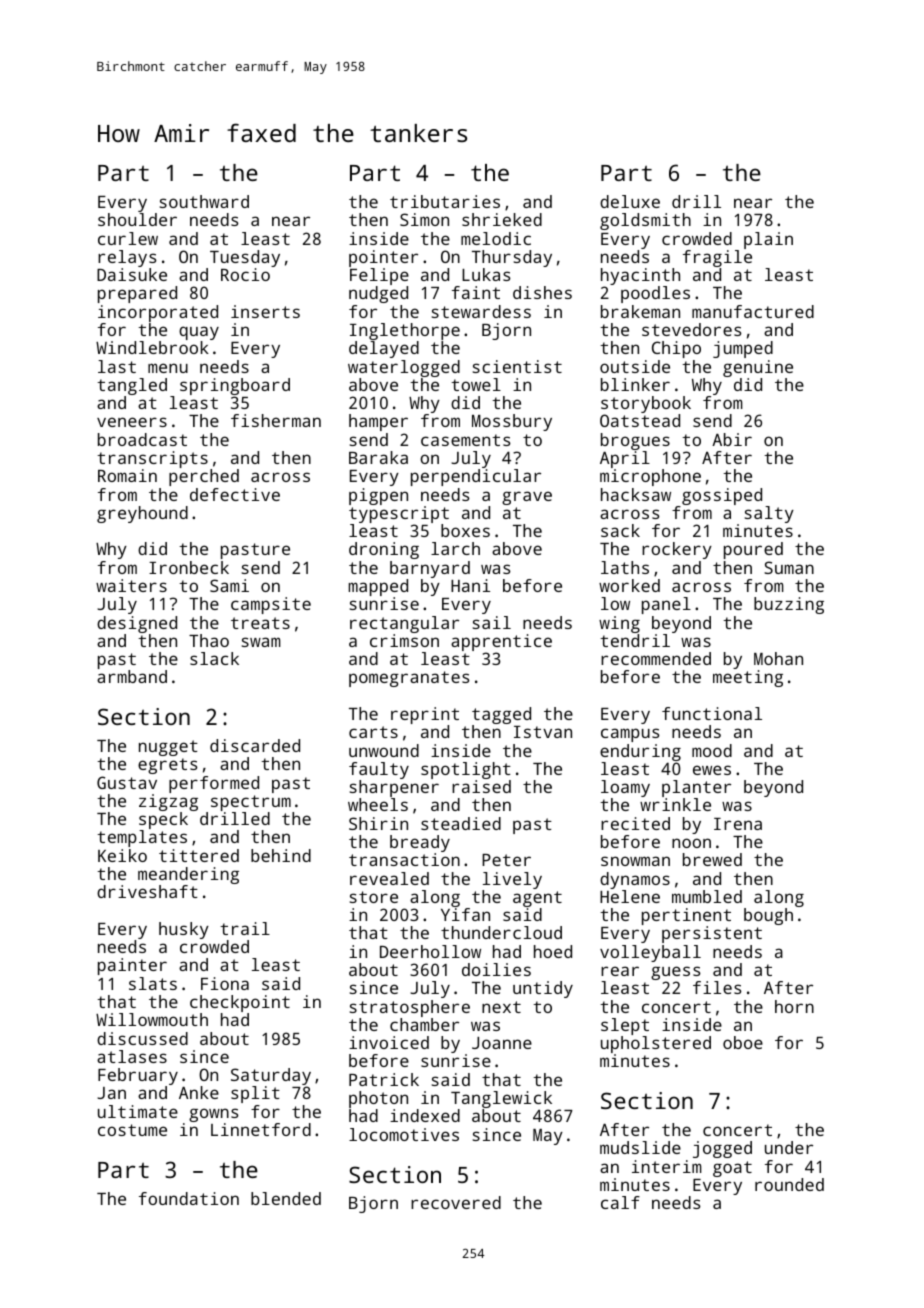 This page has width=924, height=1308. What do you see at coordinates (445, 201) in the page?
I see `tributaries` at bounding box center [445, 201].
